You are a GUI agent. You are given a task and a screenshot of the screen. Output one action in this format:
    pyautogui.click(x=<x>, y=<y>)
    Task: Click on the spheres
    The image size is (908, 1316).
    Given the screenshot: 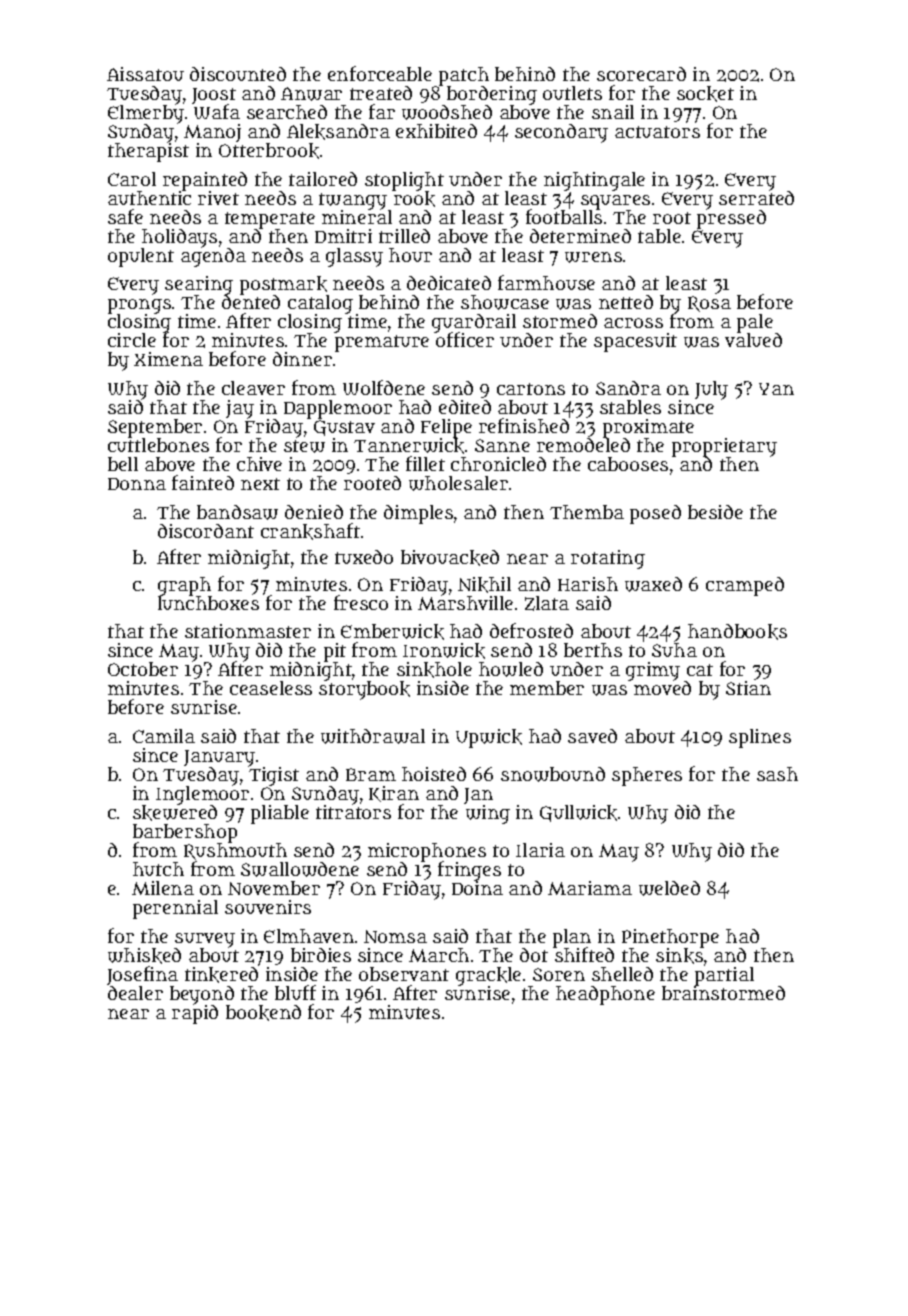 What is the action you would take?
    pyautogui.click(x=647, y=776)
